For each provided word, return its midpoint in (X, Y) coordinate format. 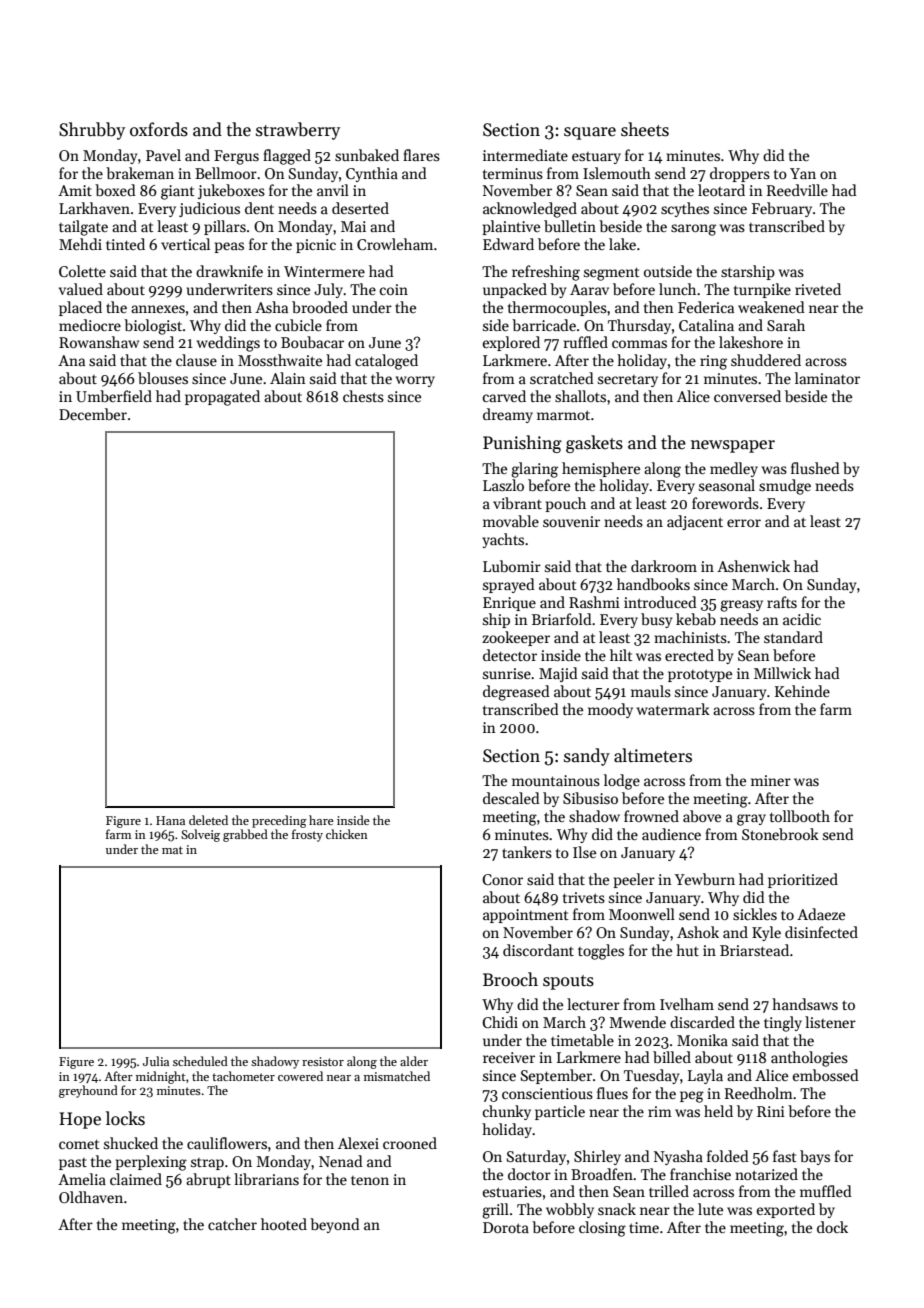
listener (830, 1022)
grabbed (245, 835)
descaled (511, 798)
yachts (503, 540)
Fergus (236, 157)
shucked (131, 1143)
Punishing (522, 444)
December (93, 414)
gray (751, 820)
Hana (170, 820)
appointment (526, 916)
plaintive (511, 227)
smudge (785, 487)
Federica (706, 307)
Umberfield (114, 396)
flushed (815, 468)
